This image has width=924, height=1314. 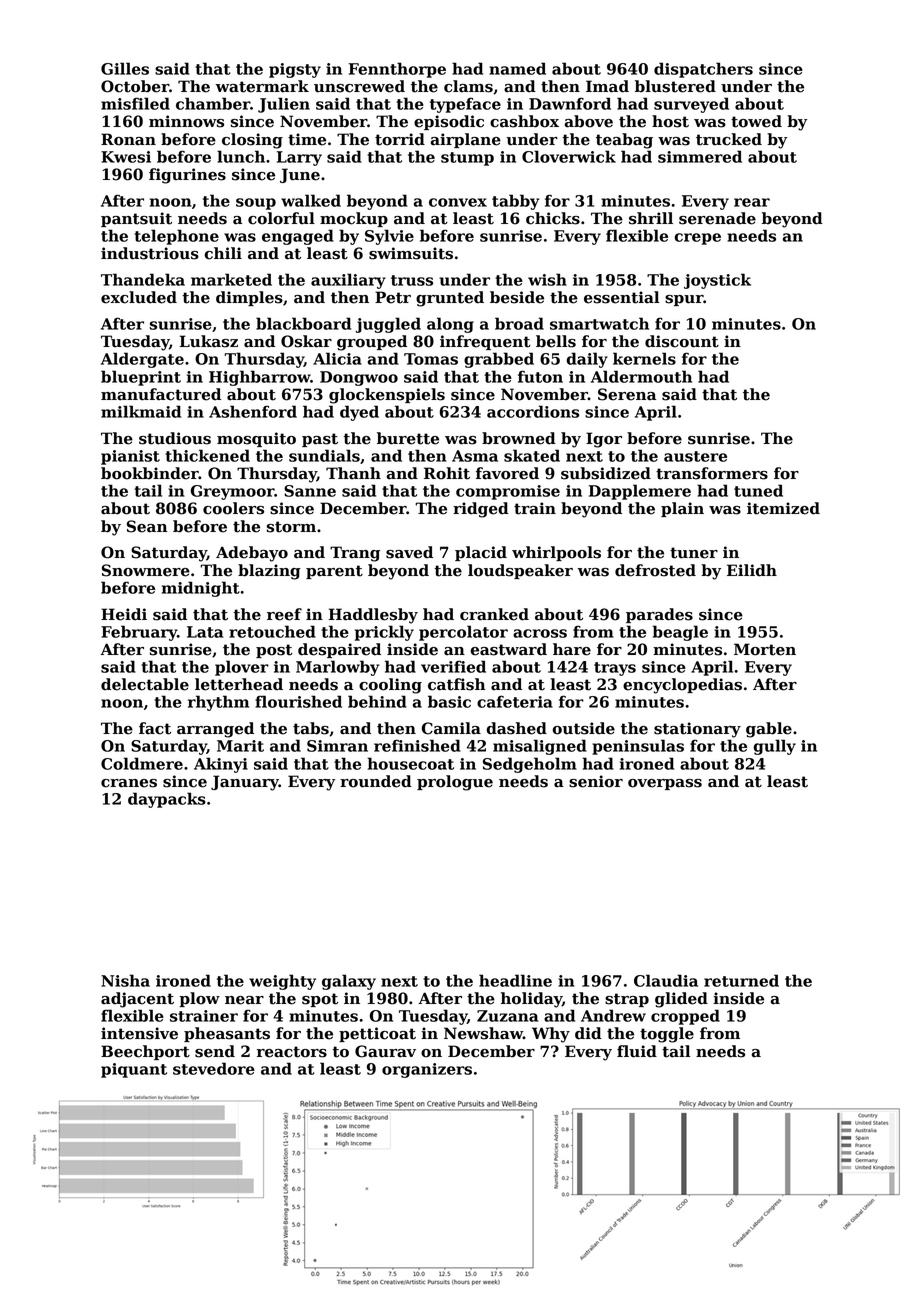 What do you see at coordinates (769, 730) in the image?
I see `gable` at bounding box center [769, 730].
